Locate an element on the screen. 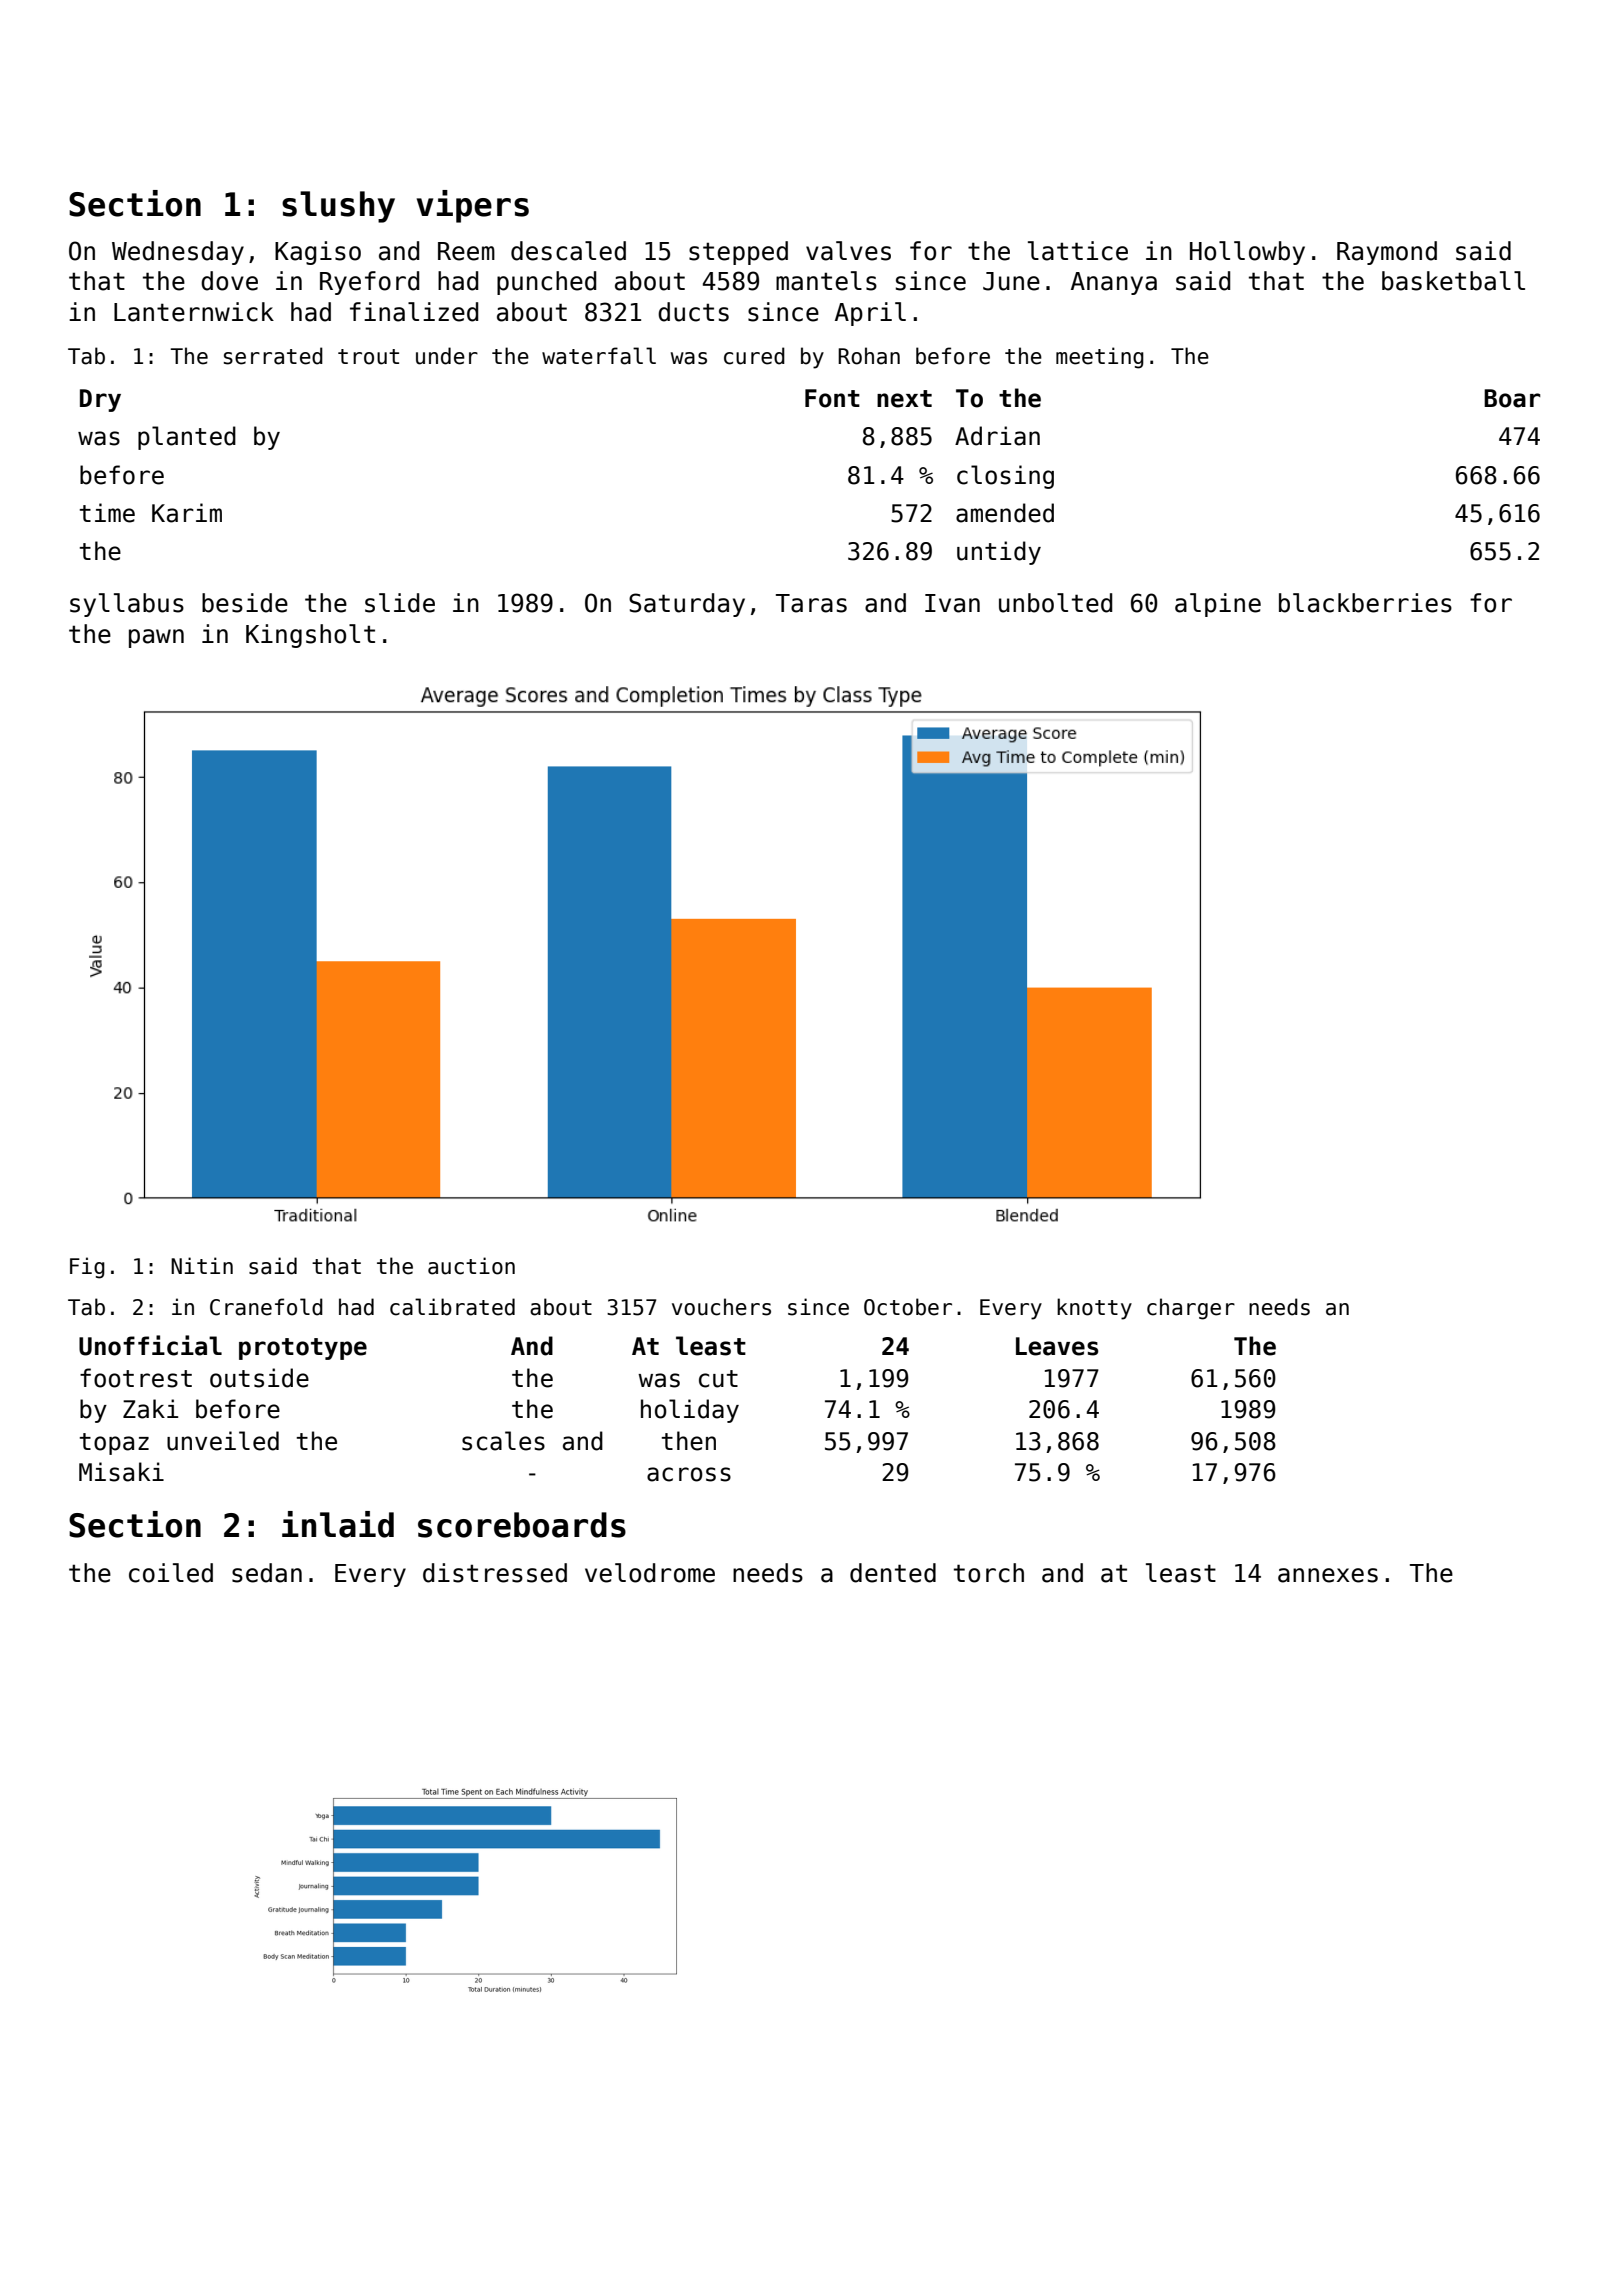 The image size is (1620, 2292). Cranefold is located at coordinates (266, 1307).
